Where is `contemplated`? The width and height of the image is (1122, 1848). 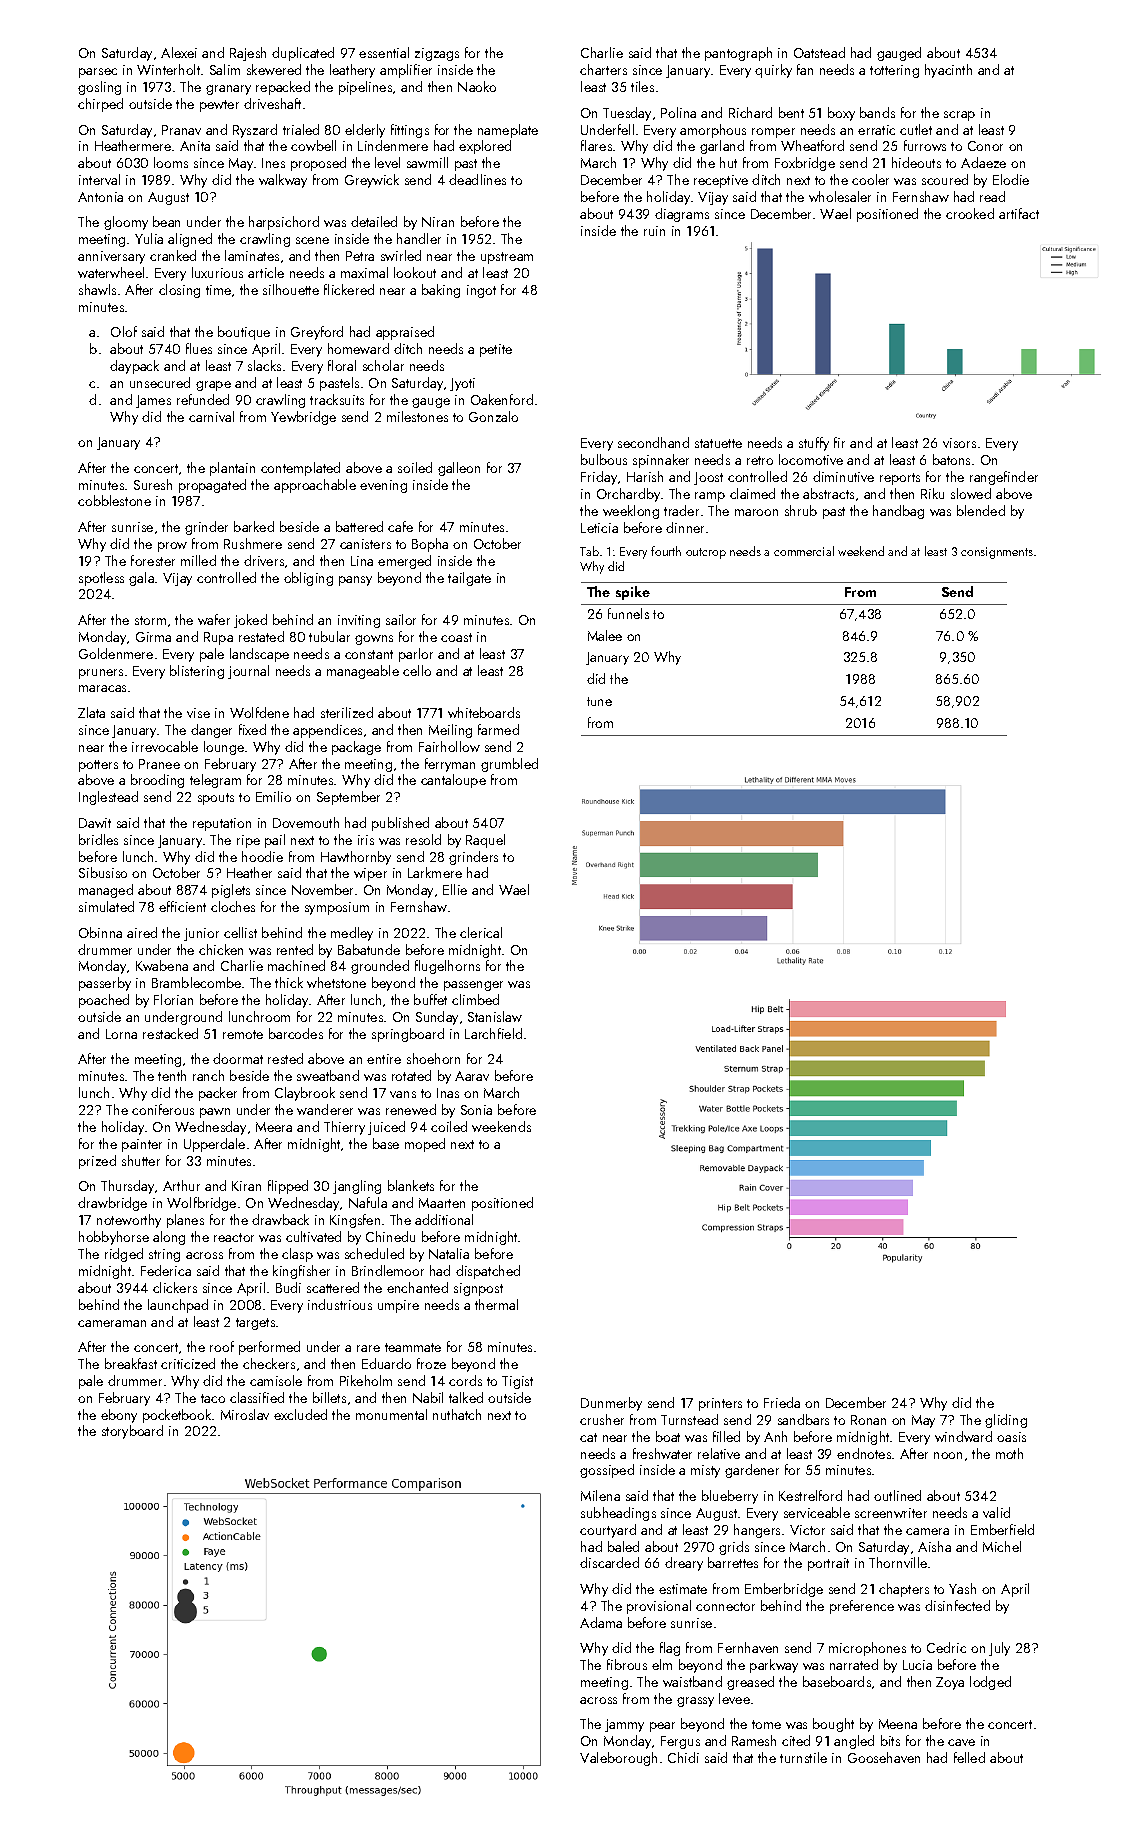
contemplated is located at coordinates (300, 469).
